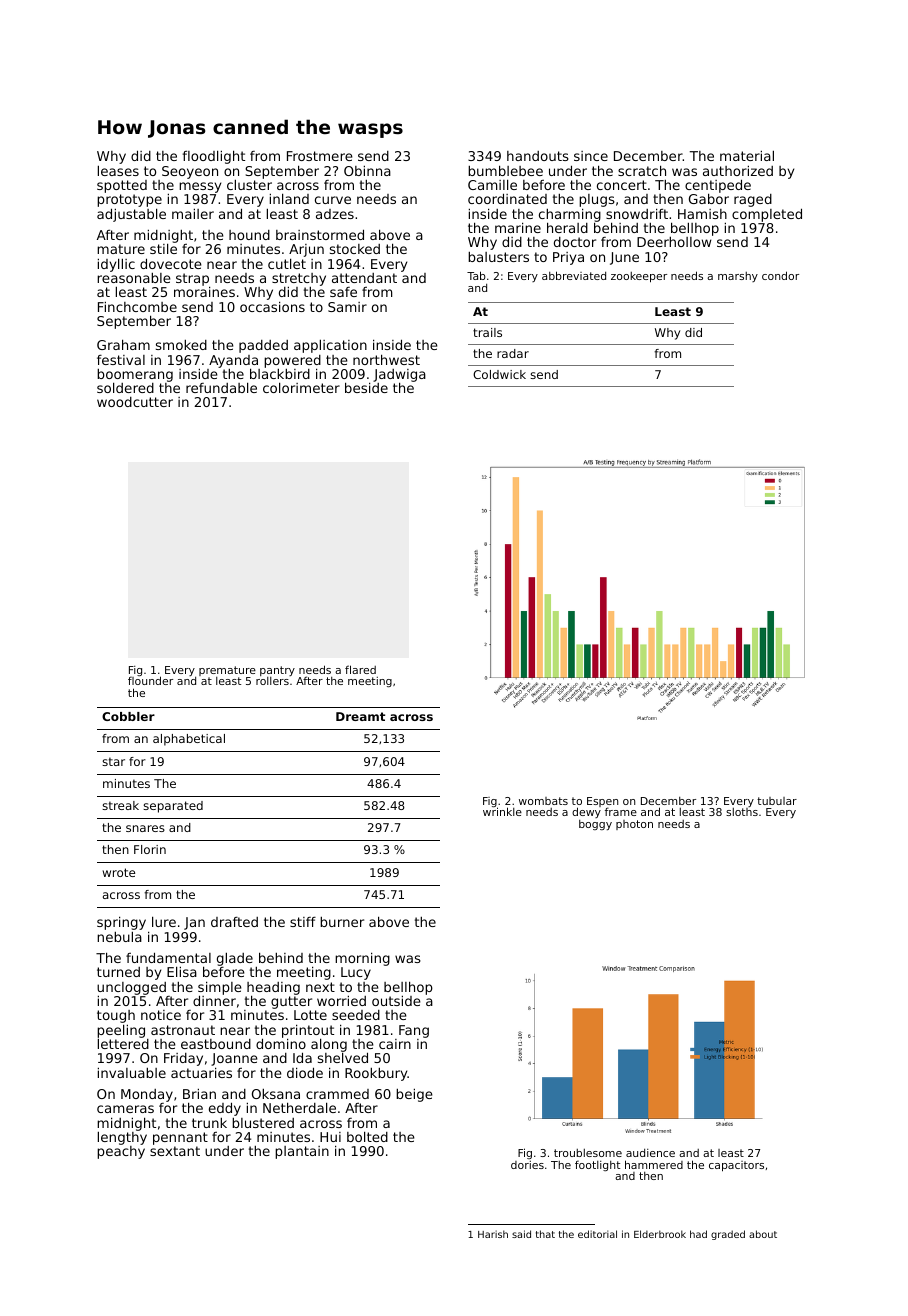 Image resolution: width=908 pixels, height=1316 pixels. I want to click on material, so click(747, 156).
